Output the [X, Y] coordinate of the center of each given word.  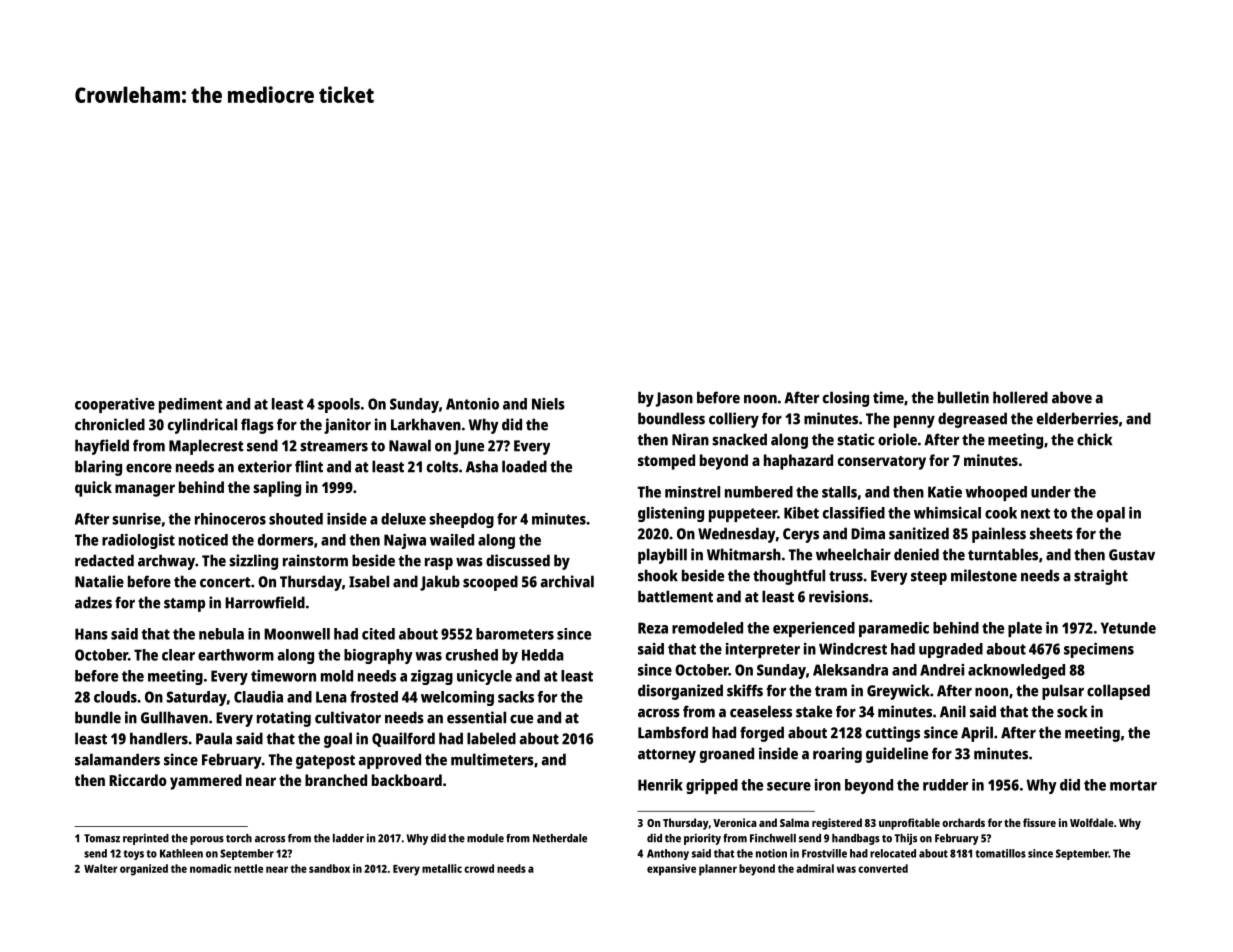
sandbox [329, 868]
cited [378, 634]
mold [337, 676]
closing [846, 399]
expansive [671, 870]
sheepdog [461, 520]
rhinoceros [230, 519]
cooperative [115, 405]
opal [1111, 514]
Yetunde [1128, 628]
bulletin [963, 397]
